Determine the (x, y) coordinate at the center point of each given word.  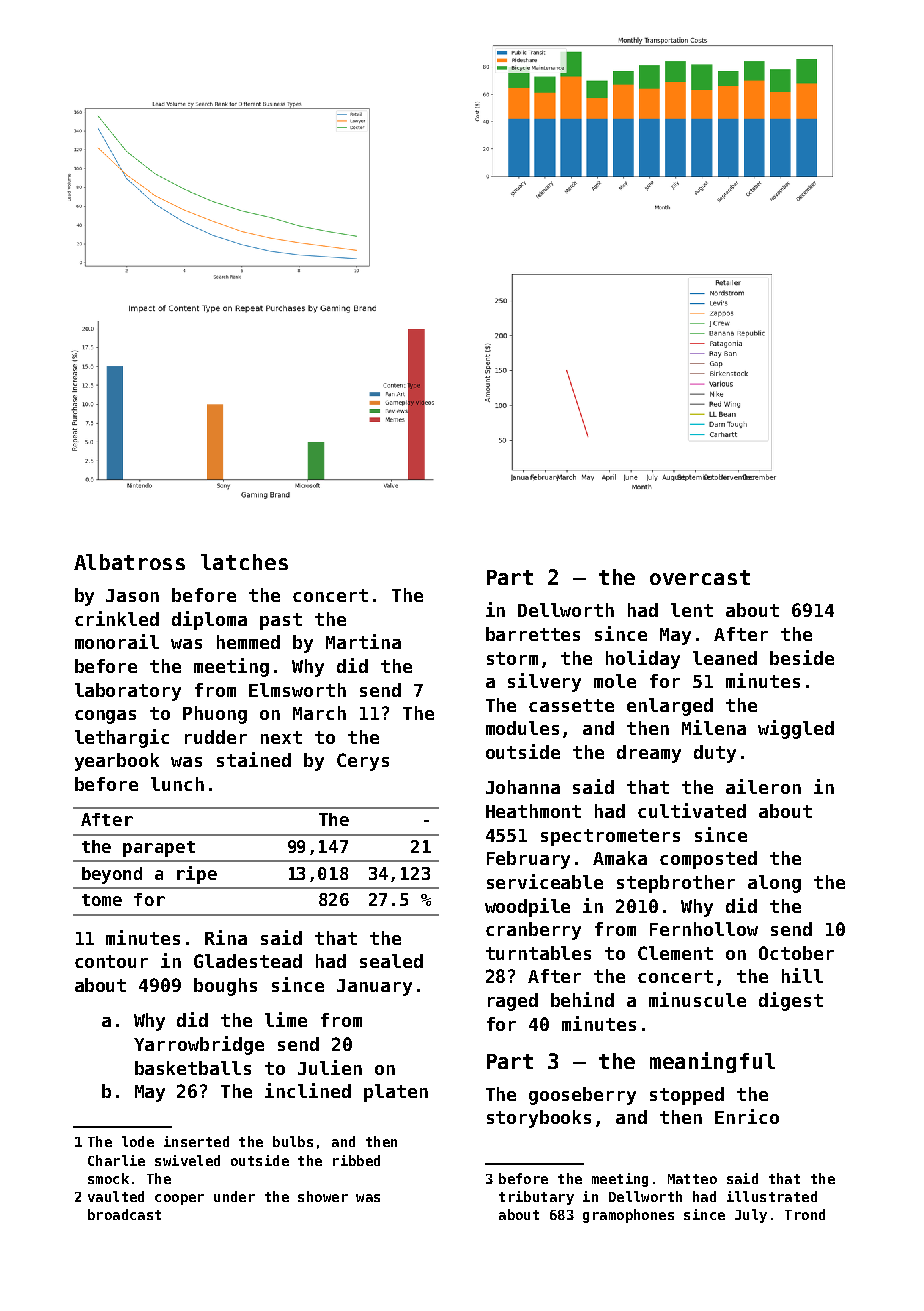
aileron (763, 786)
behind (582, 999)
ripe (197, 875)
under (234, 1196)
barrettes (533, 634)
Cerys (363, 762)
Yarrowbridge (199, 1045)
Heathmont (533, 811)
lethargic (122, 738)
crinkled (117, 618)
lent (692, 610)
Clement (675, 953)
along (774, 884)
